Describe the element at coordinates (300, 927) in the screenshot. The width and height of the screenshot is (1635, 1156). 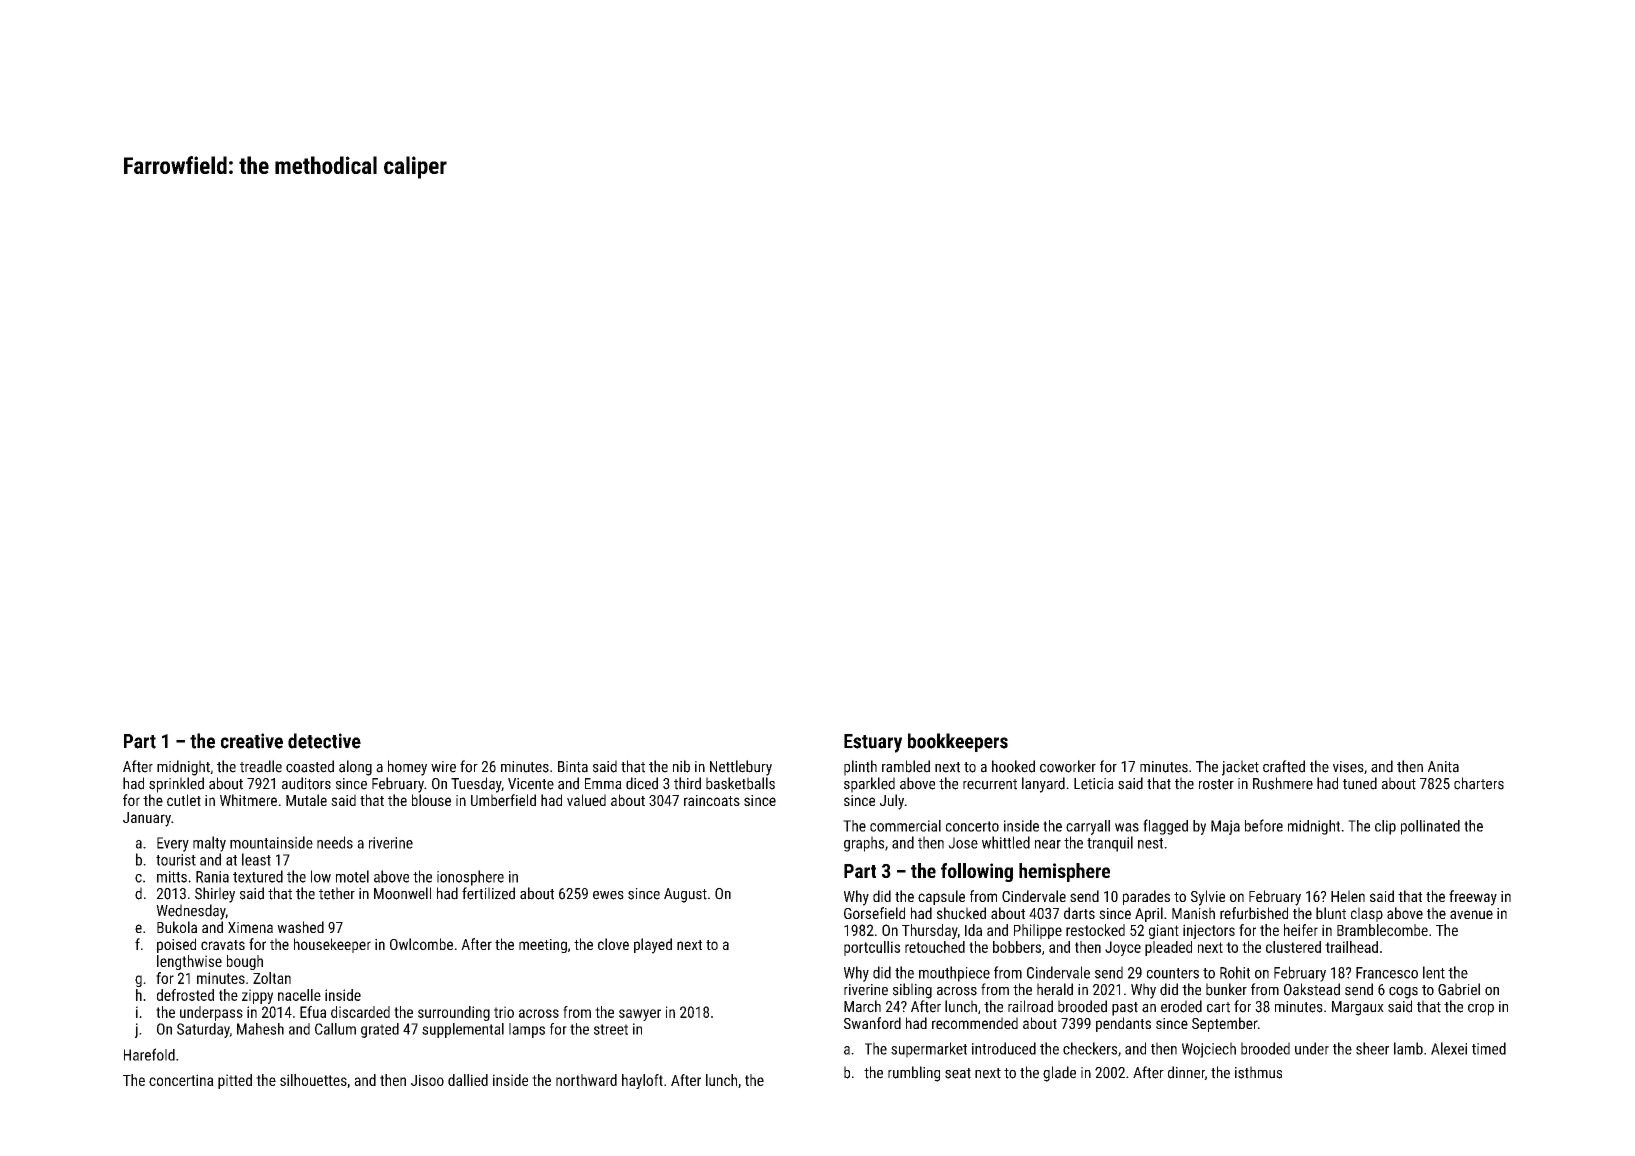
I see `washed` at that location.
